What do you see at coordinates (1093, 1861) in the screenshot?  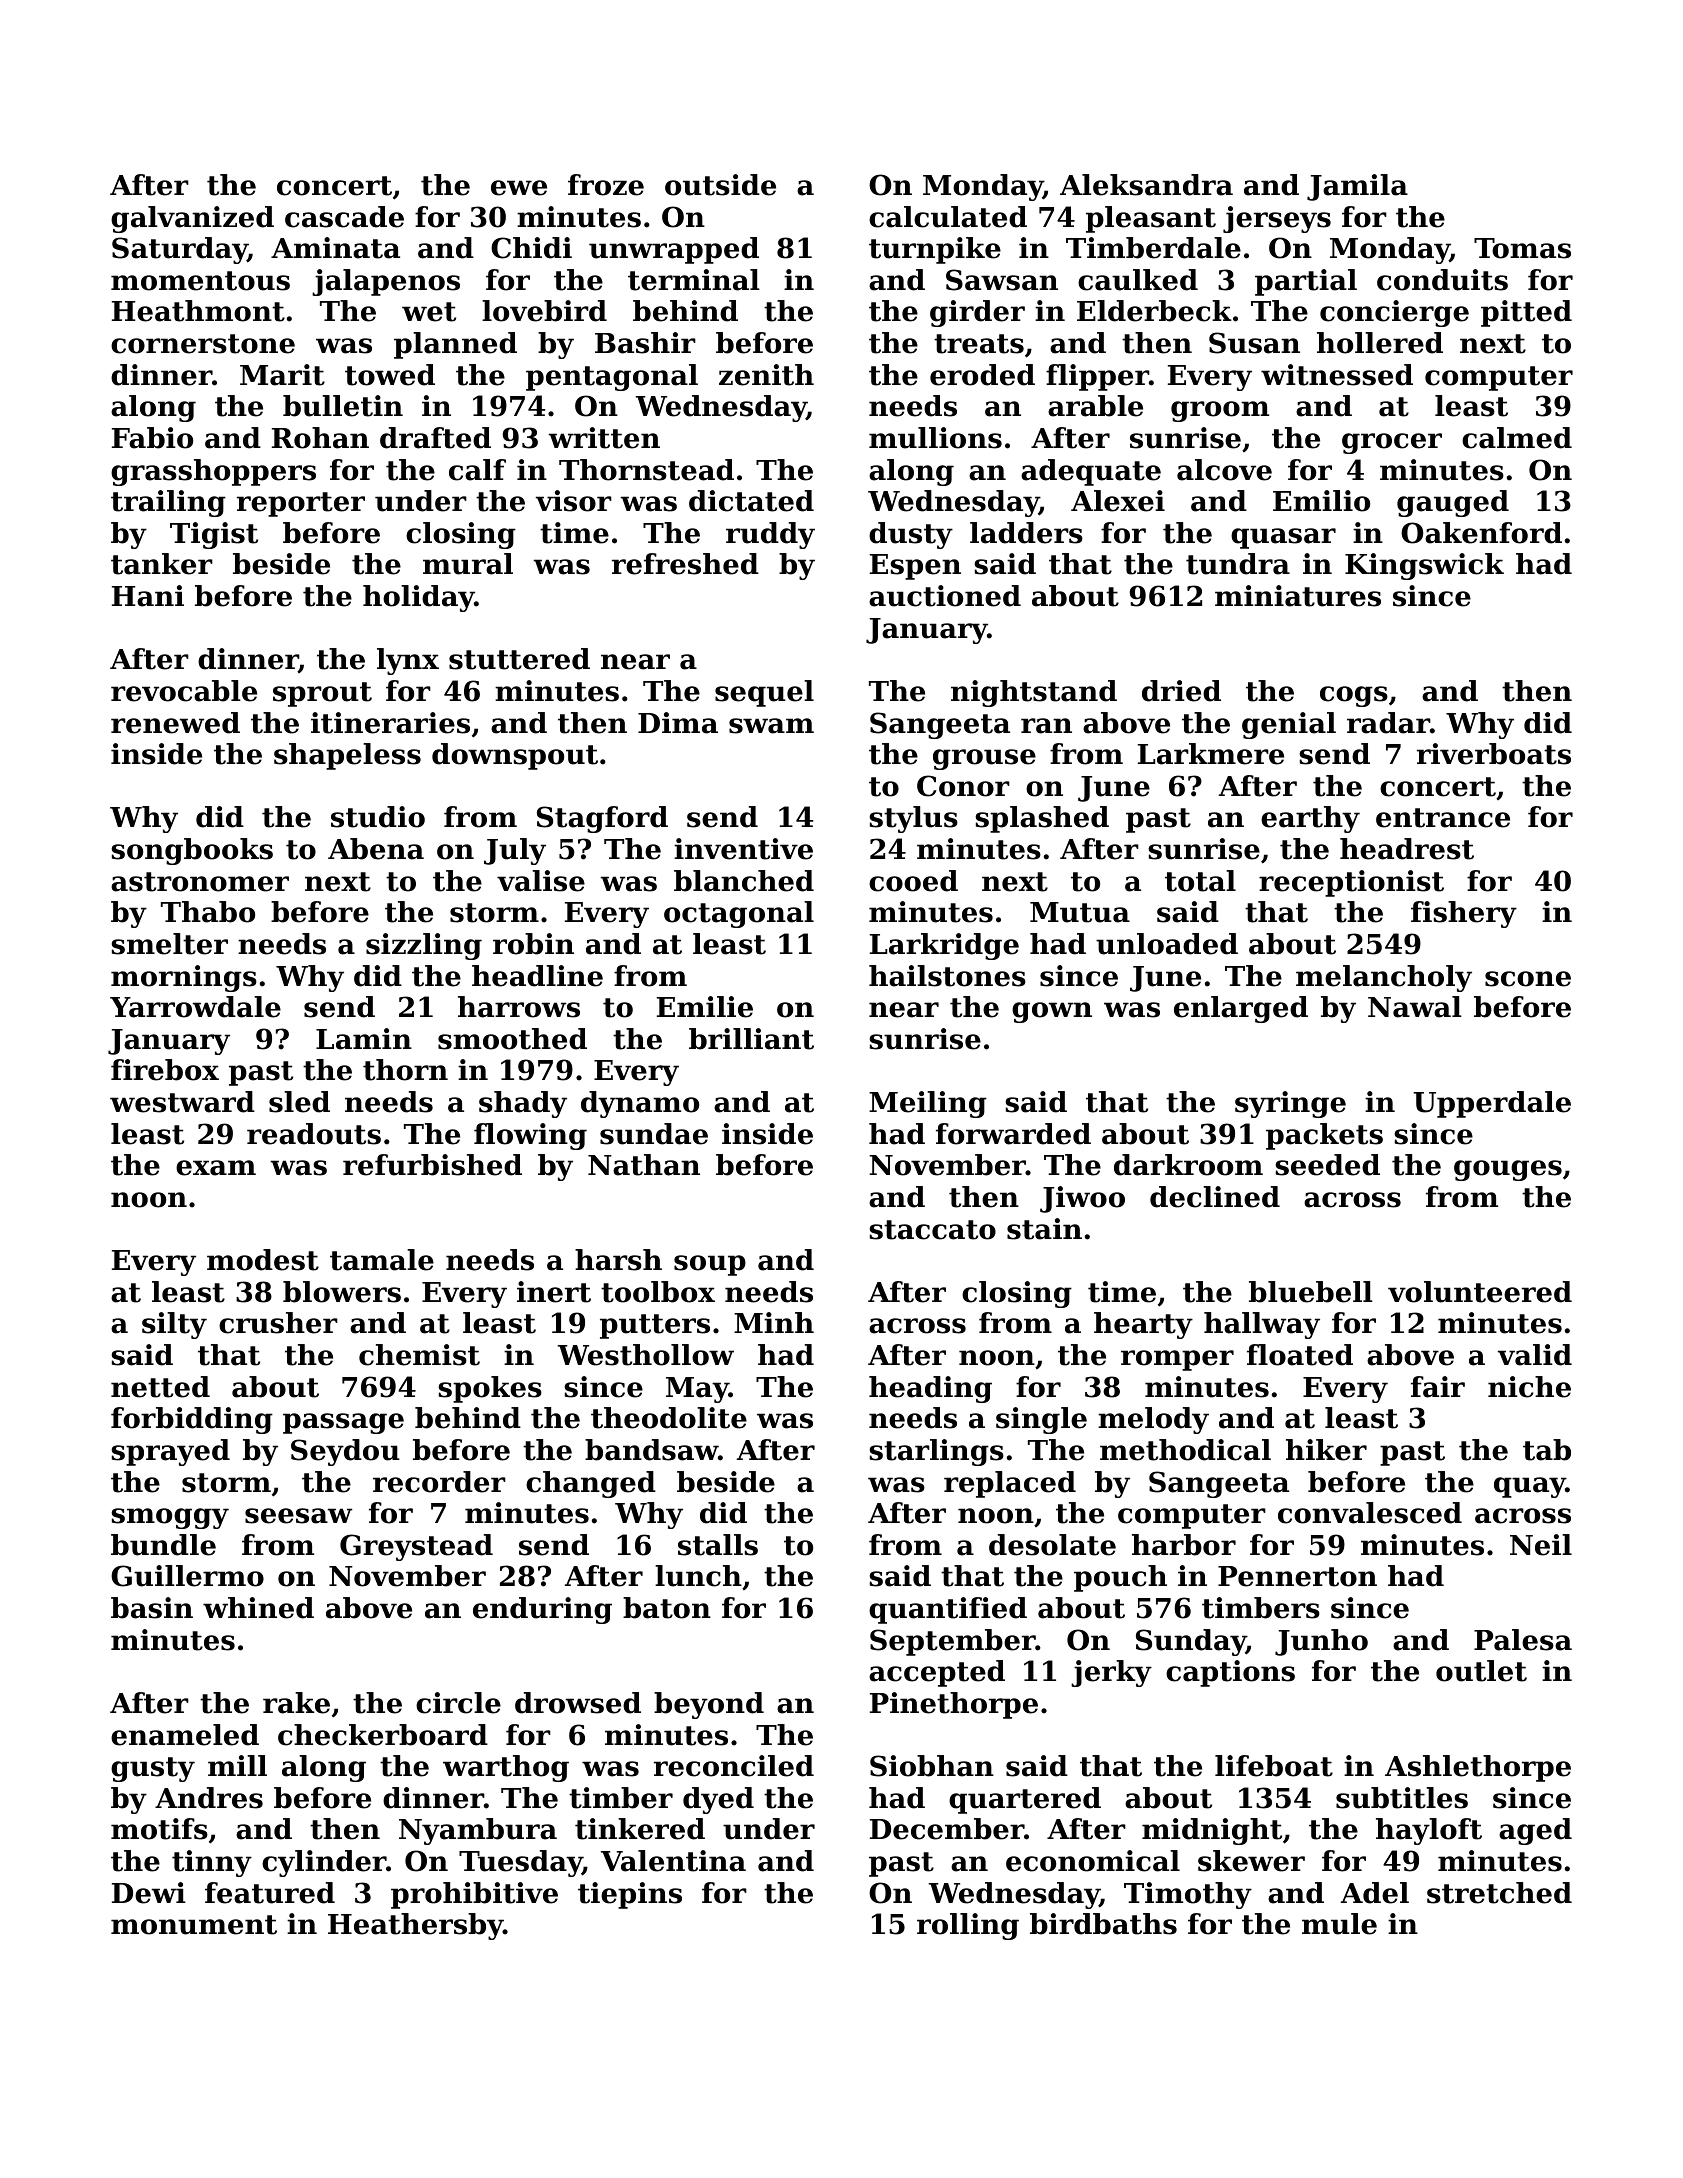 I see `economical` at bounding box center [1093, 1861].
